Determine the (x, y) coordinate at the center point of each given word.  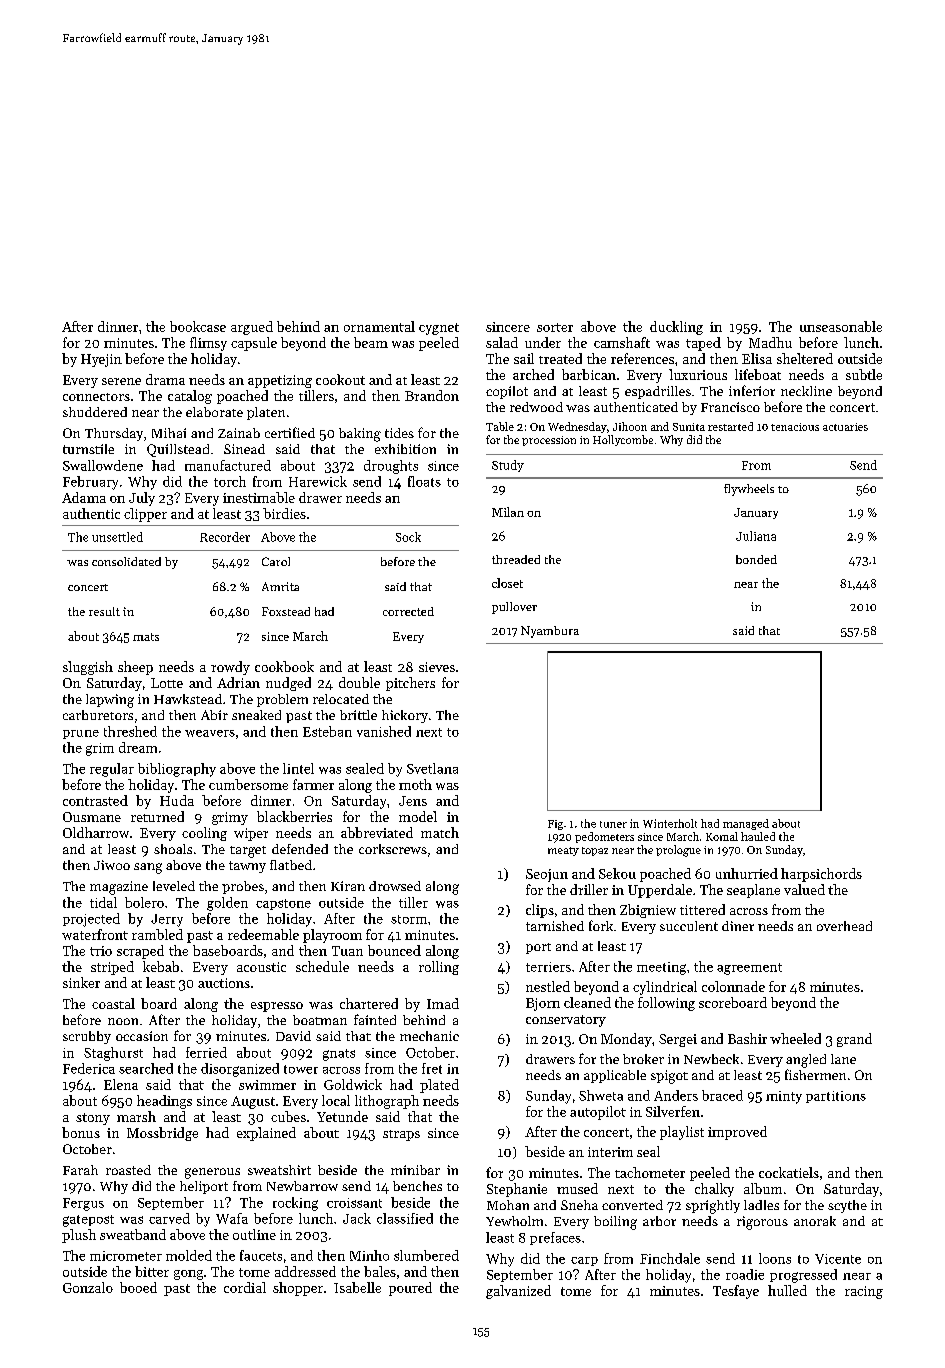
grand (854, 1040)
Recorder (225, 537)
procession (549, 441)
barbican (589, 374)
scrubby (87, 1037)
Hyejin (101, 360)
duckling (676, 328)
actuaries (845, 427)
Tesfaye (736, 1292)
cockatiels (789, 1172)
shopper (298, 1289)
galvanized (518, 1292)
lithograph (387, 1102)
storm (409, 919)
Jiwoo (112, 865)
